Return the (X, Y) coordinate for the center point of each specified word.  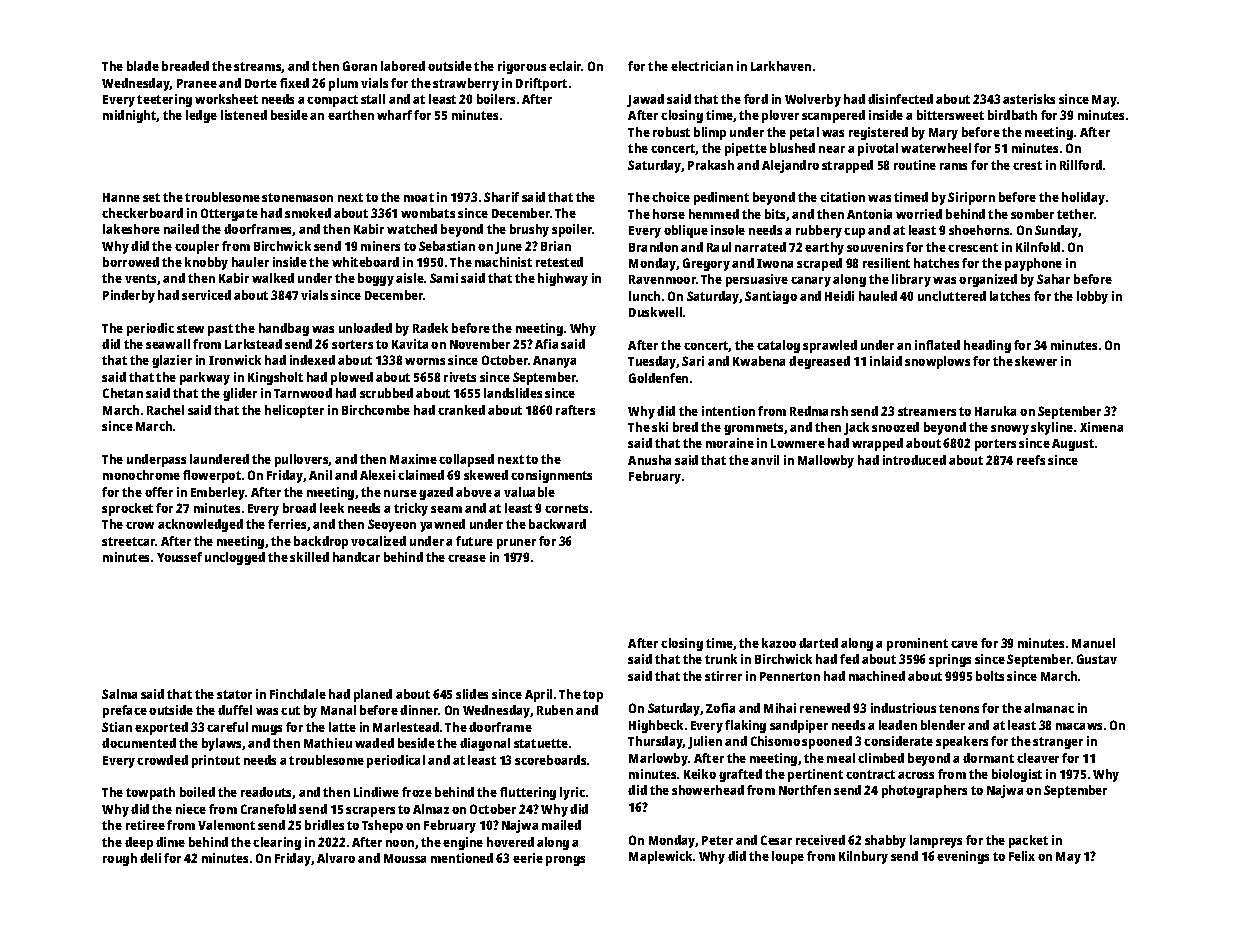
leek (332, 508)
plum (343, 84)
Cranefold (268, 809)
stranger (1058, 743)
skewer (1036, 361)
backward (557, 524)
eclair (565, 66)
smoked (308, 213)
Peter (717, 840)
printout (216, 761)
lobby (1092, 297)
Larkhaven (781, 66)
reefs (1031, 460)
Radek (430, 328)
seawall (168, 344)
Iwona (775, 263)
